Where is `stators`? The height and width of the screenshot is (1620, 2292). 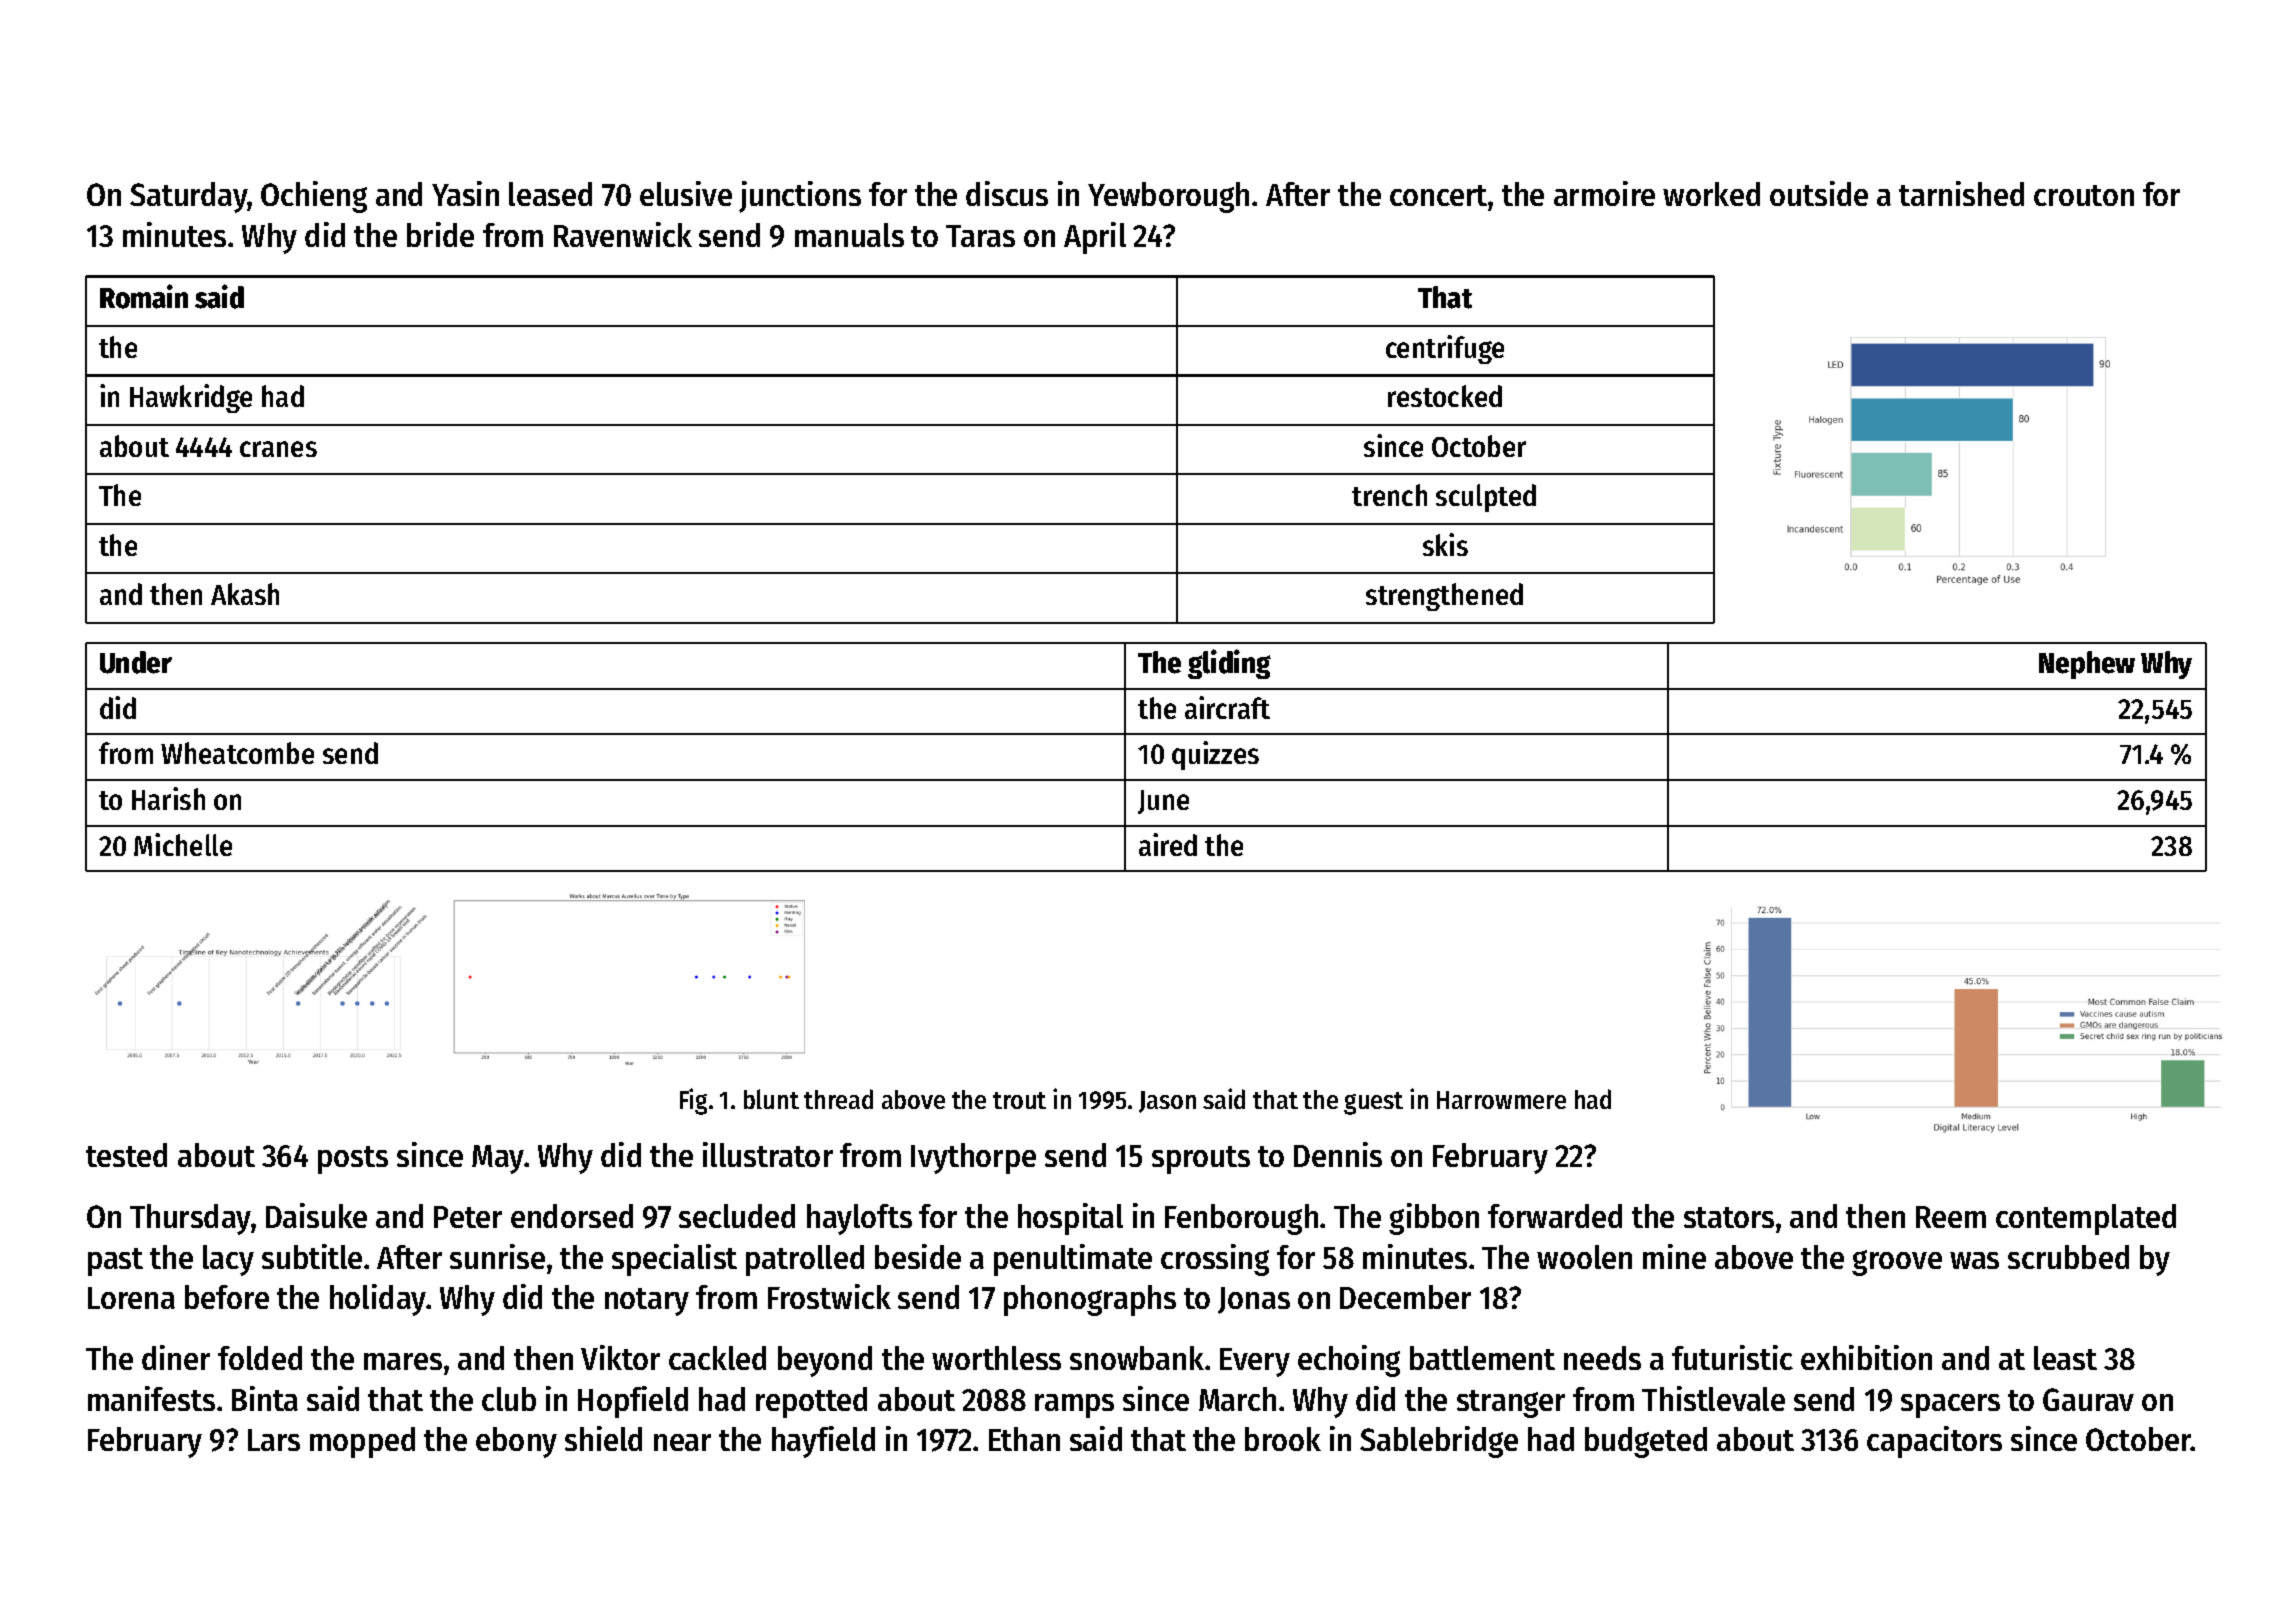
stators is located at coordinates (1729, 1217).
